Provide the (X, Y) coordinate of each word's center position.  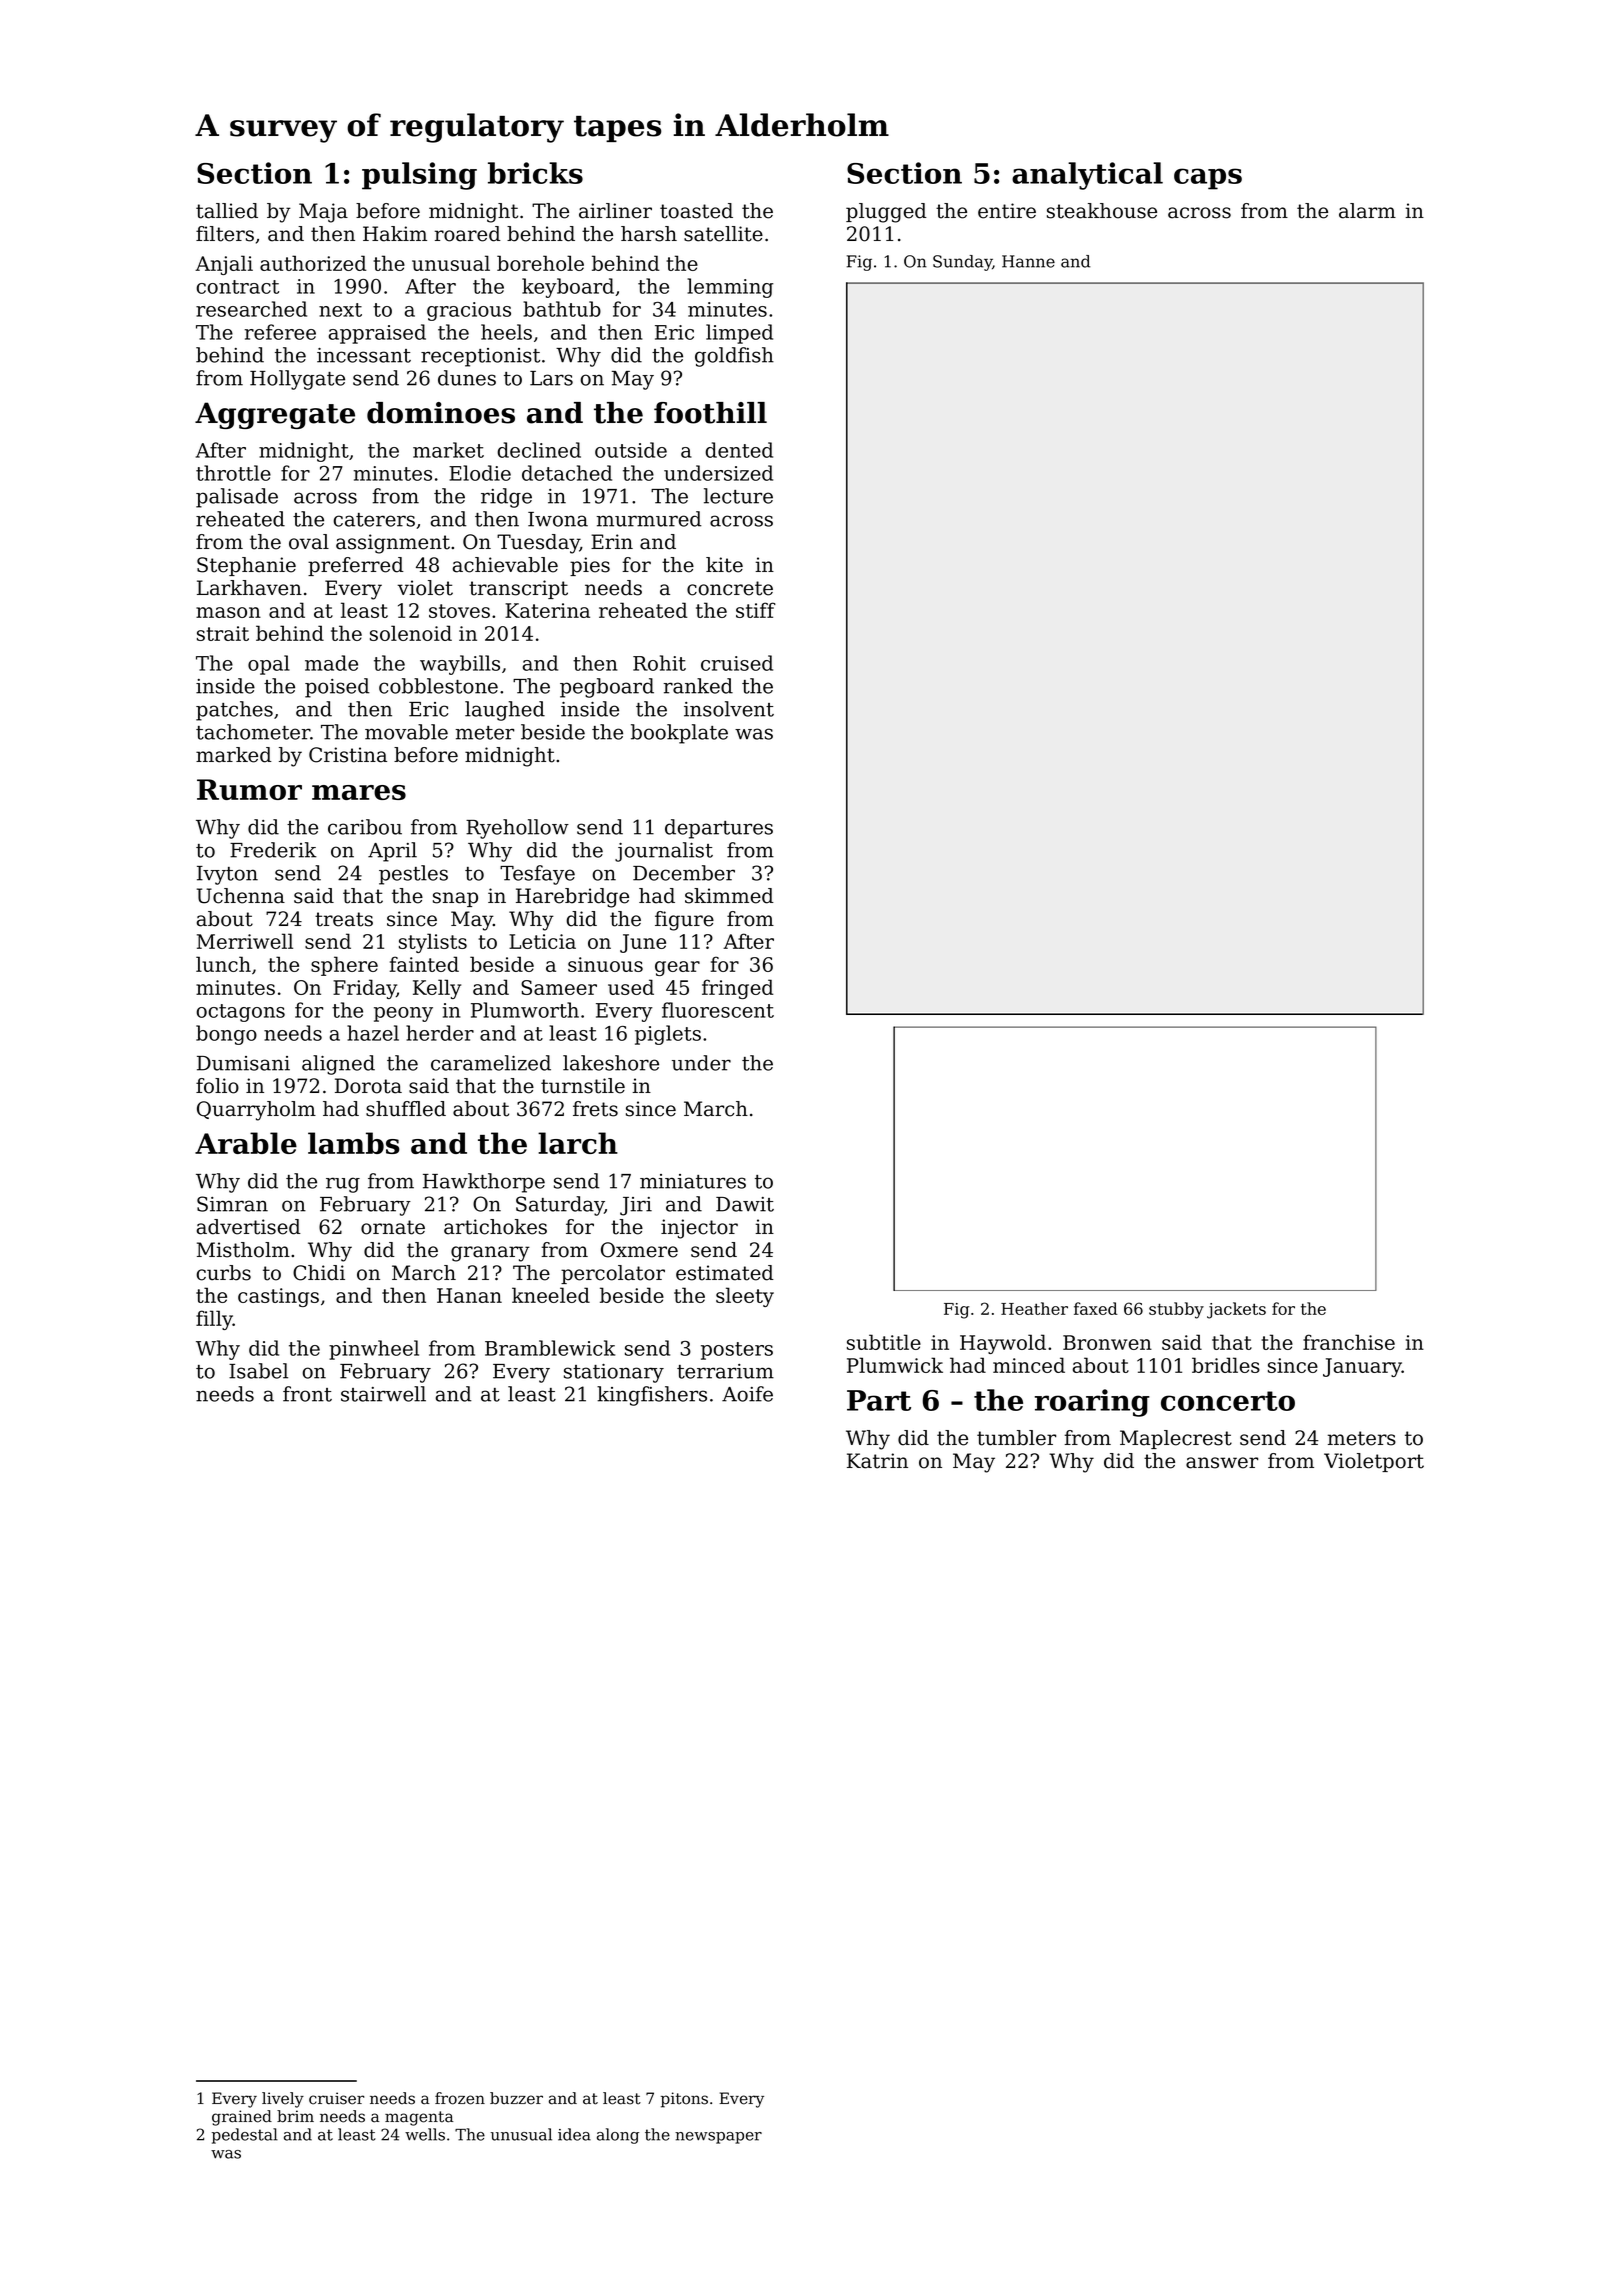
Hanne (1028, 261)
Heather (1034, 1308)
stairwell (383, 1394)
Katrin (877, 1461)
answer (1222, 1463)
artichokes (495, 1227)
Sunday (962, 263)
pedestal (245, 2136)
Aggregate (275, 415)
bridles (1226, 1365)
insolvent (729, 709)
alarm (1367, 211)
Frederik (273, 850)
